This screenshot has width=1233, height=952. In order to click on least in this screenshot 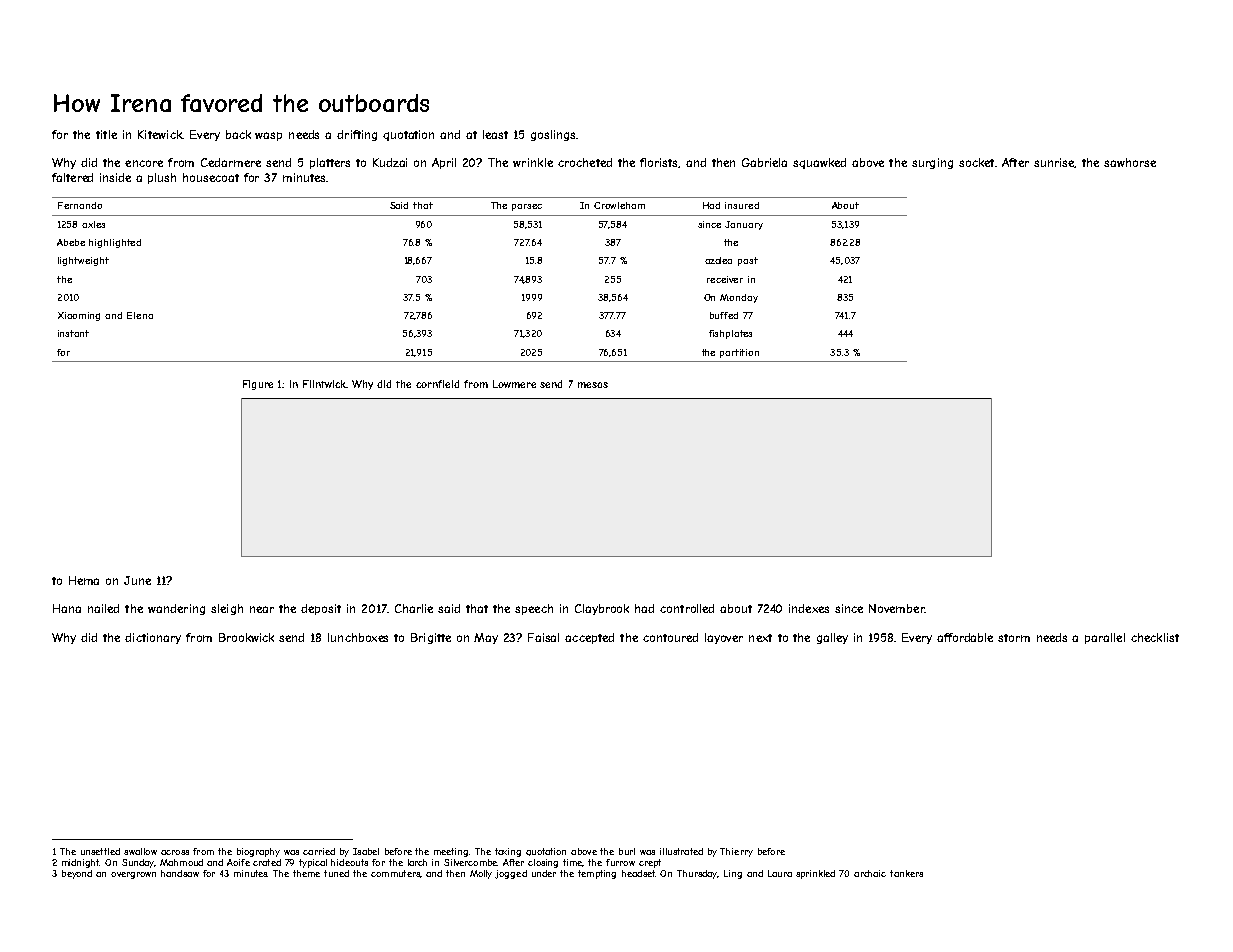, I will do `click(495, 134)`.
